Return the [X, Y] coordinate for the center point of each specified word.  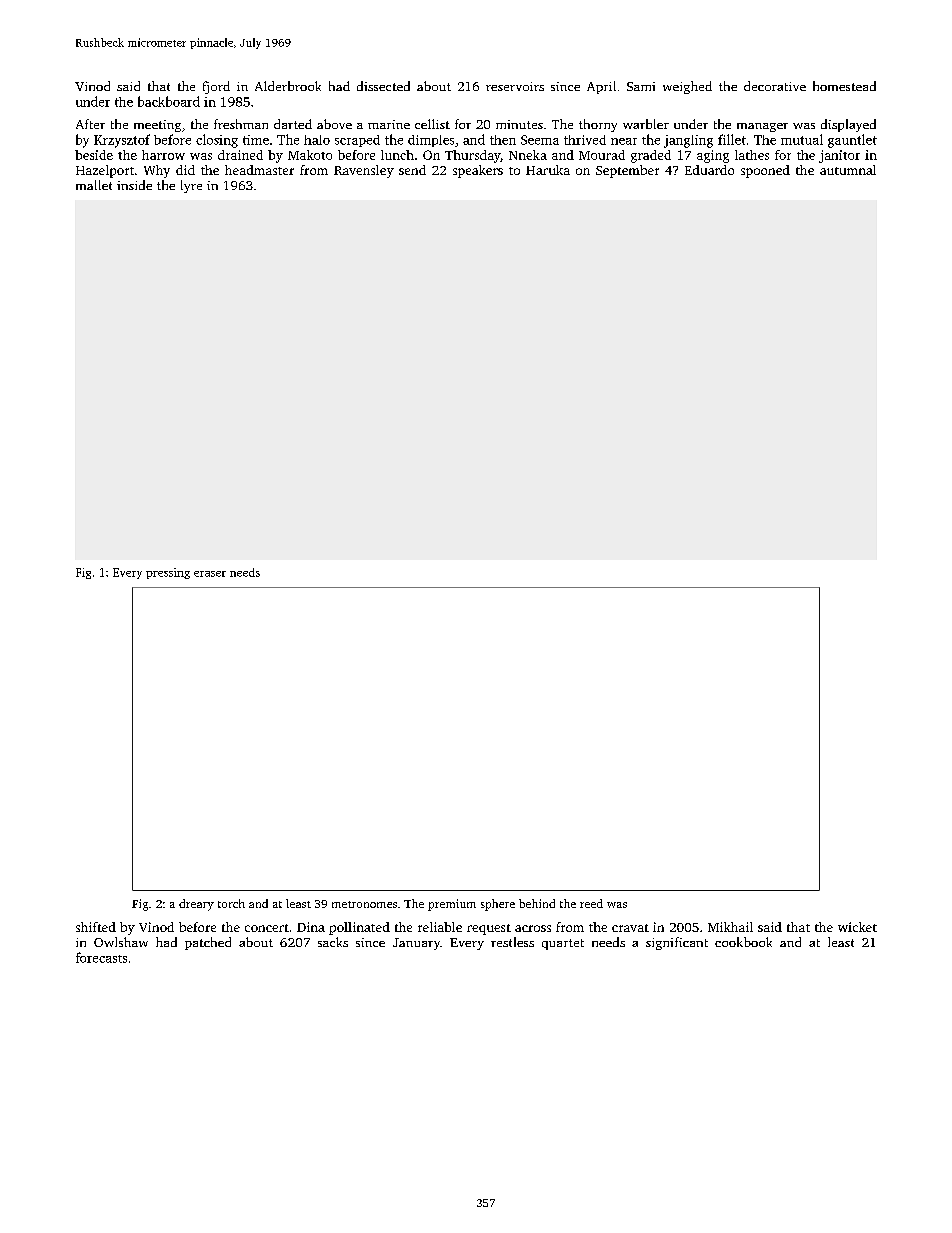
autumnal [848, 170]
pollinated [359, 928]
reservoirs [515, 86]
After [90, 124]
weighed [687, 87]
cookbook [743, 942]
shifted [96, 927]
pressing [168, 573]
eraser [210, 574]
